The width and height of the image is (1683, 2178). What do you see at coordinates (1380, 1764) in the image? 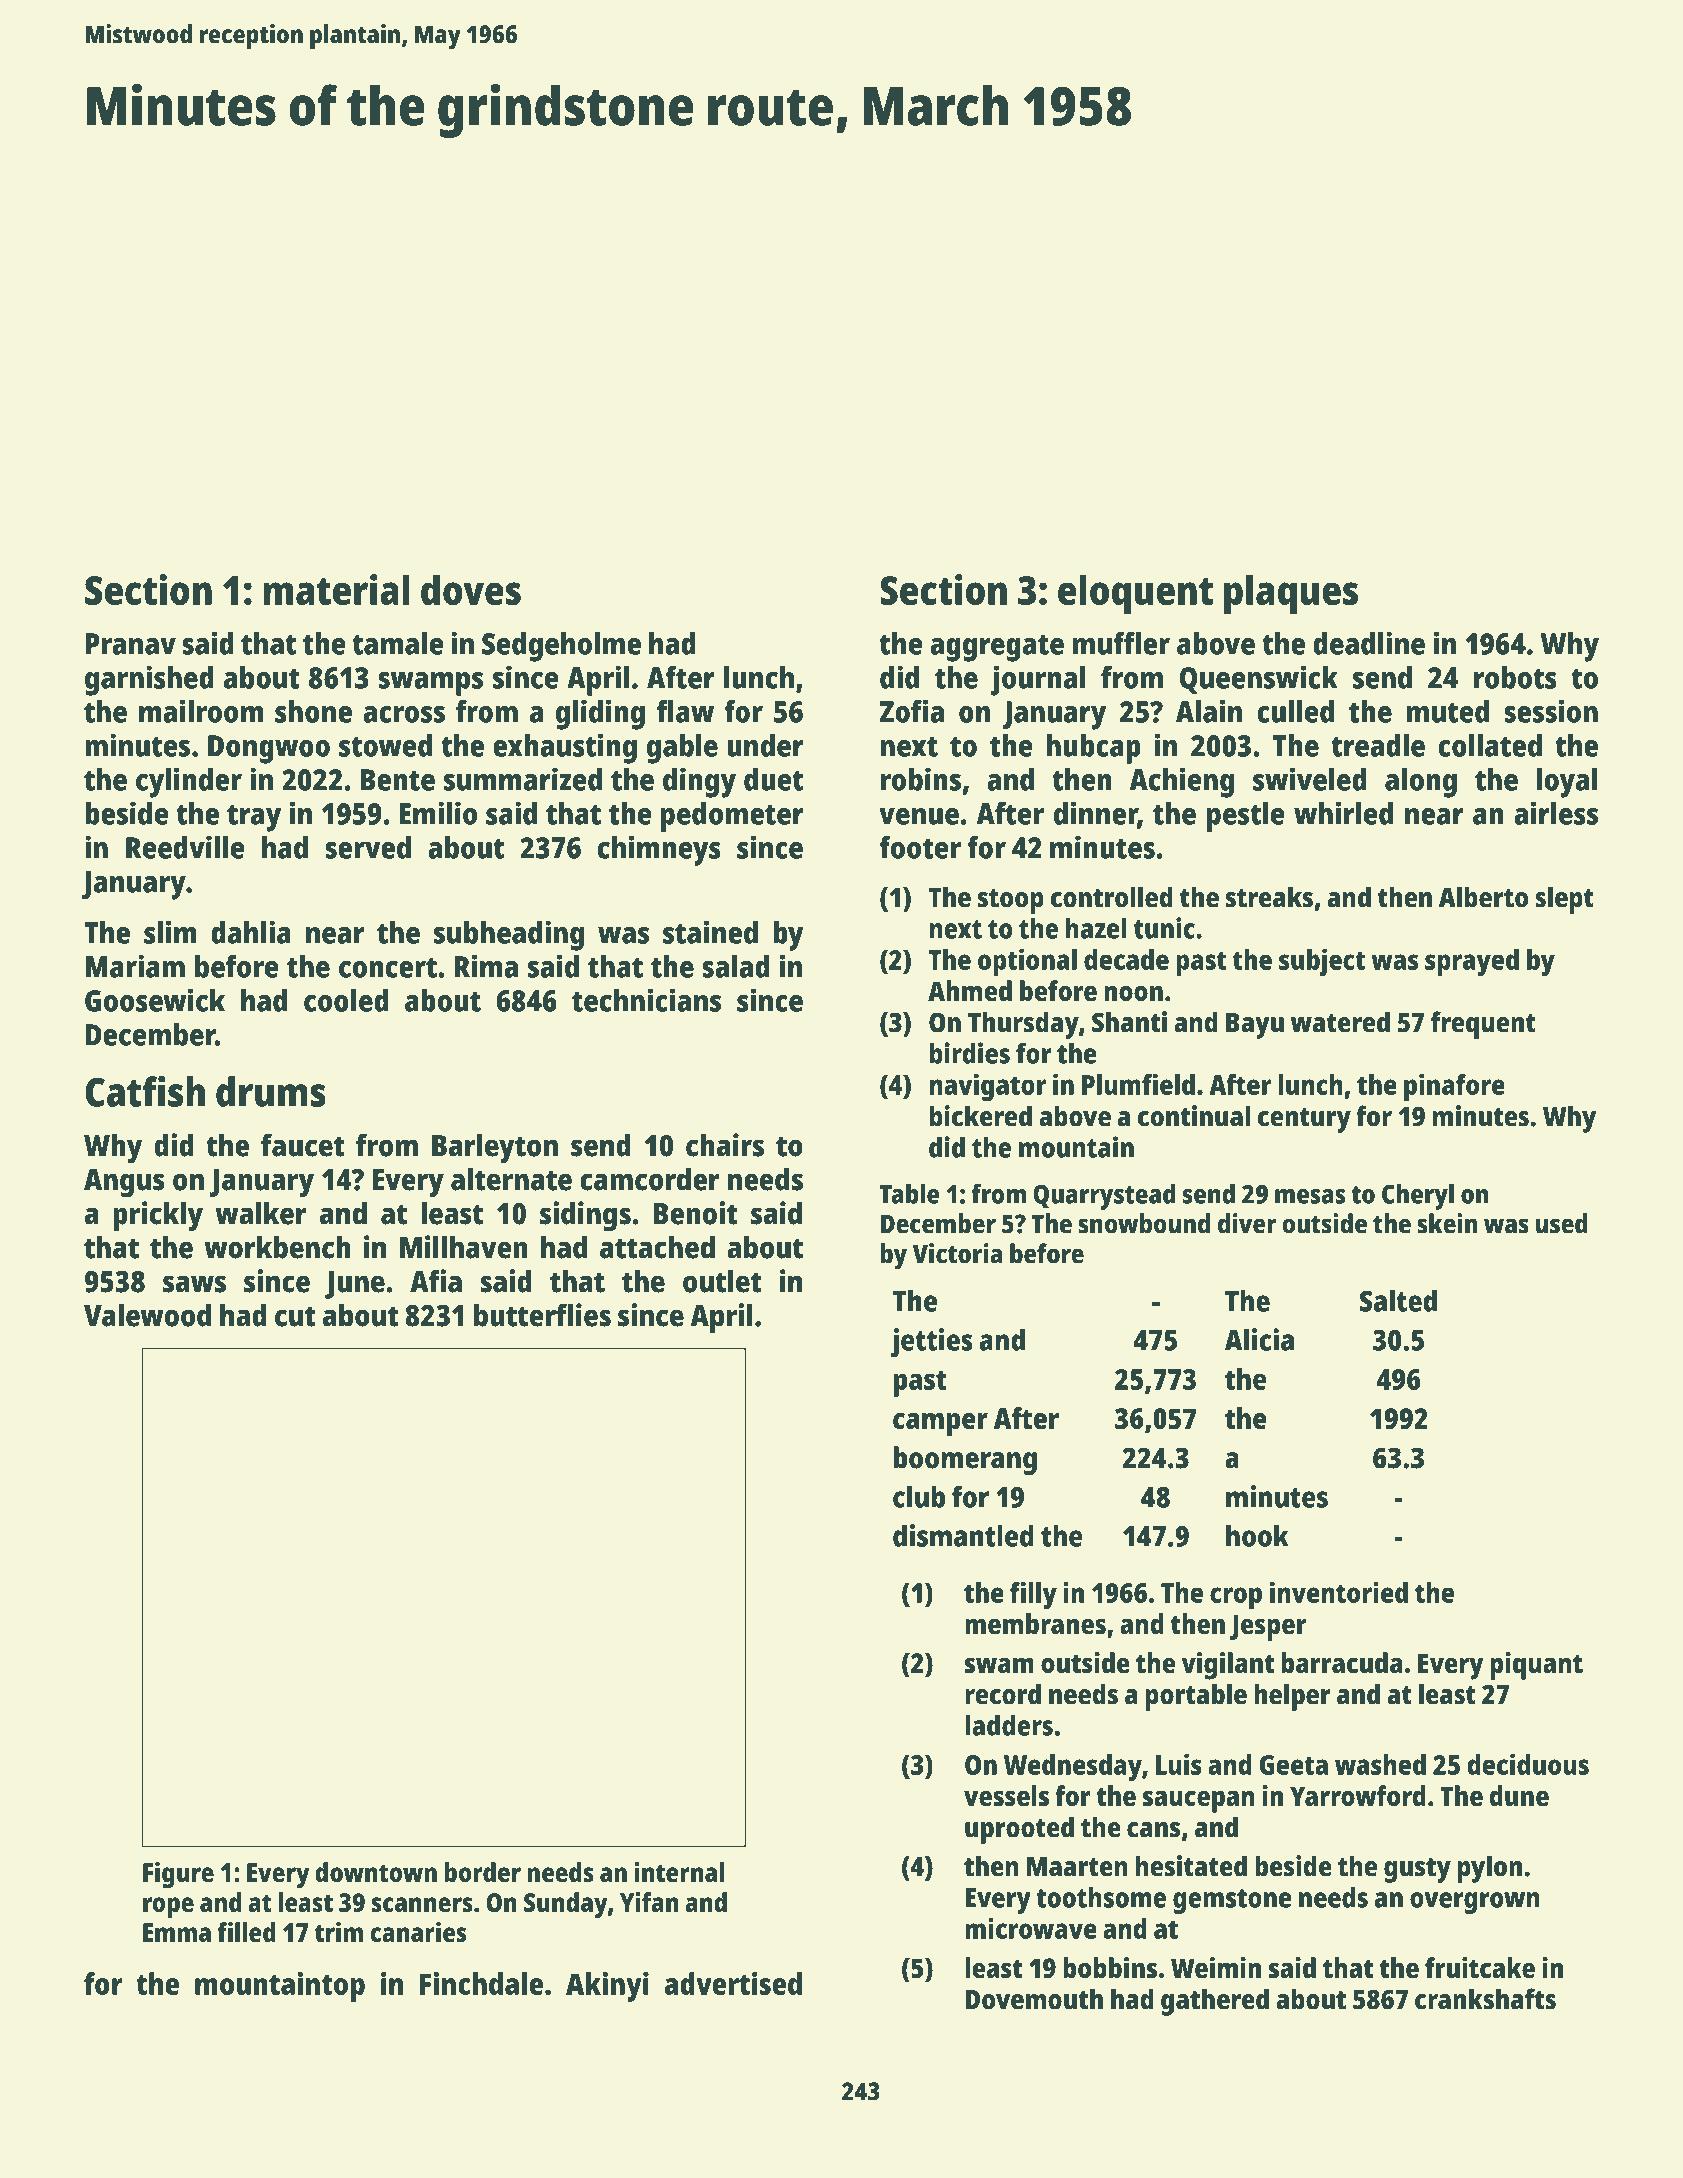
I see `washed` at bounding box center [1380, 1764].
